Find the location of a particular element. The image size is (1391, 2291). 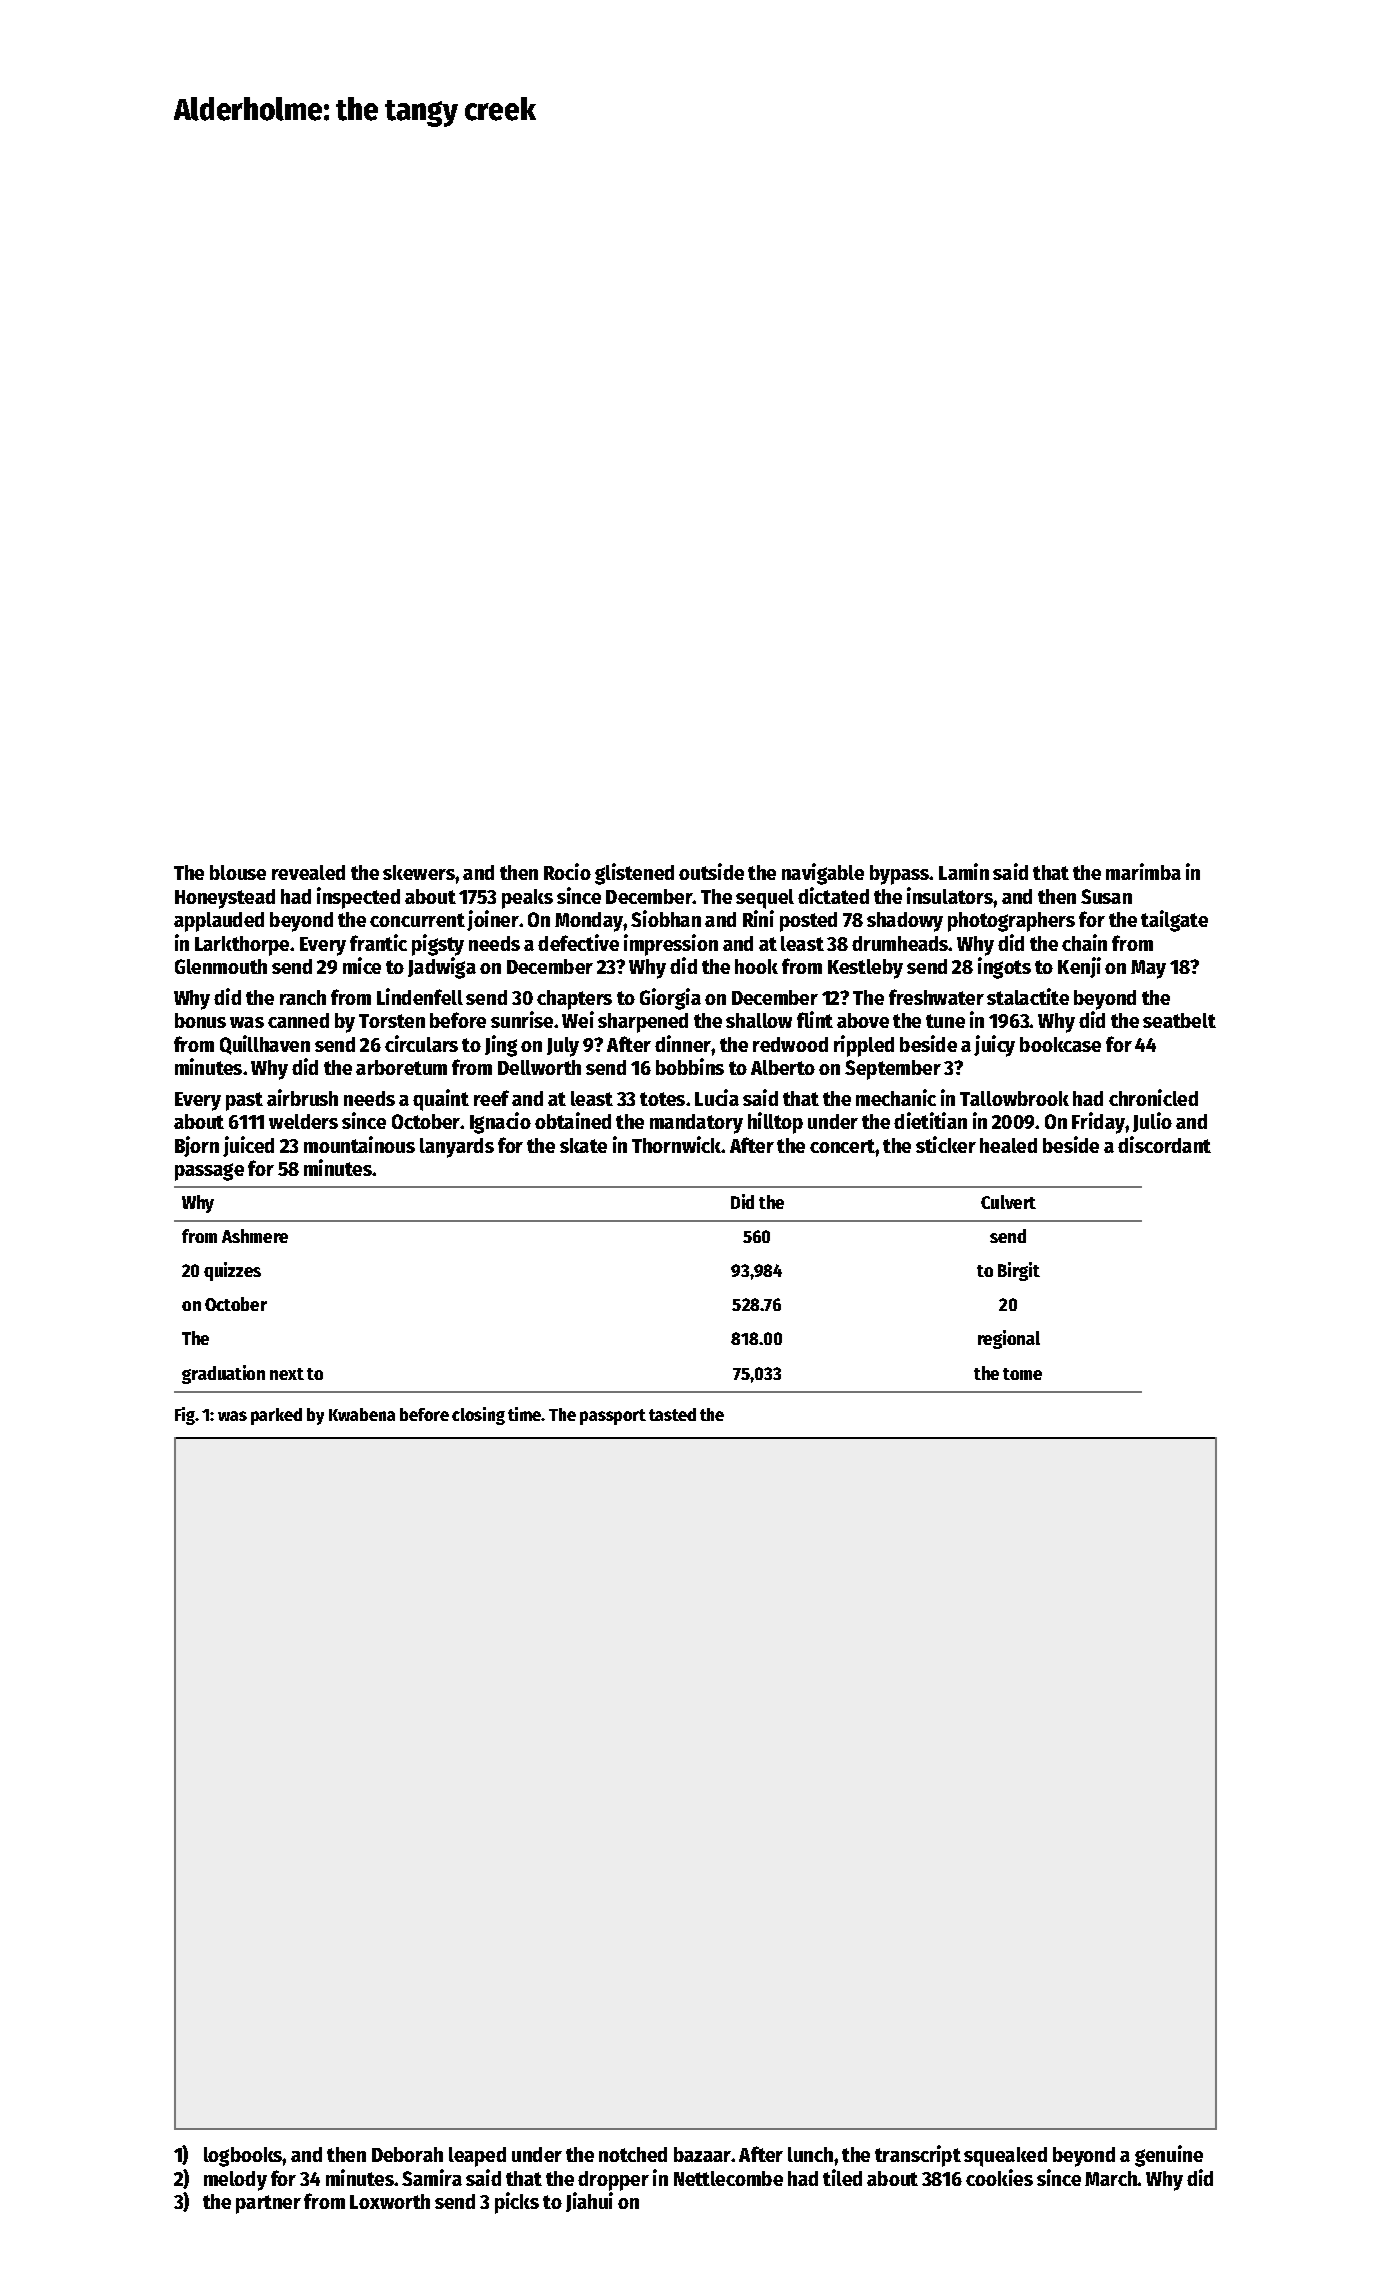

time is located at coordinates (525, 1414).
